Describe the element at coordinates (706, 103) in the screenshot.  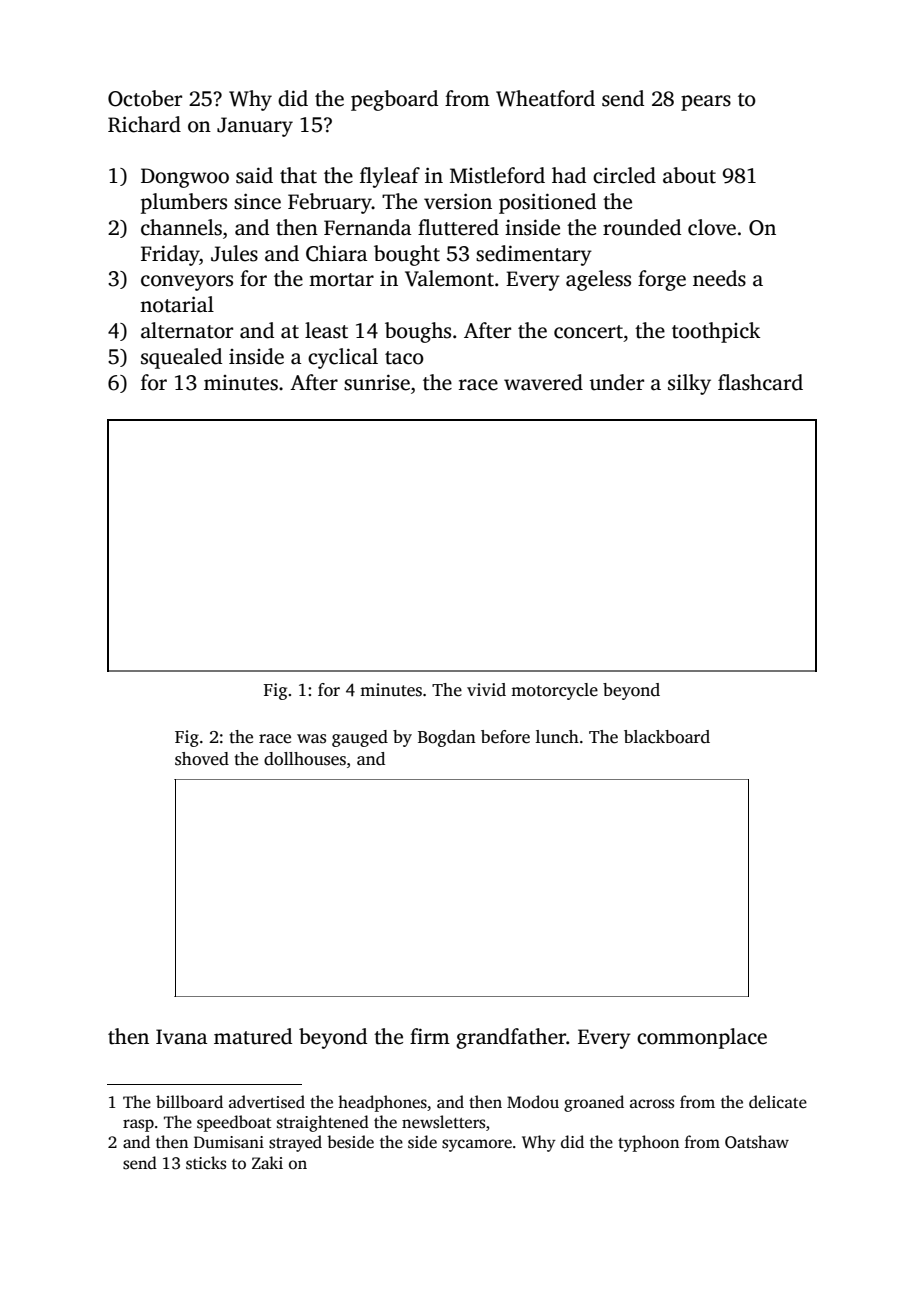
I see `pears` at that location.
